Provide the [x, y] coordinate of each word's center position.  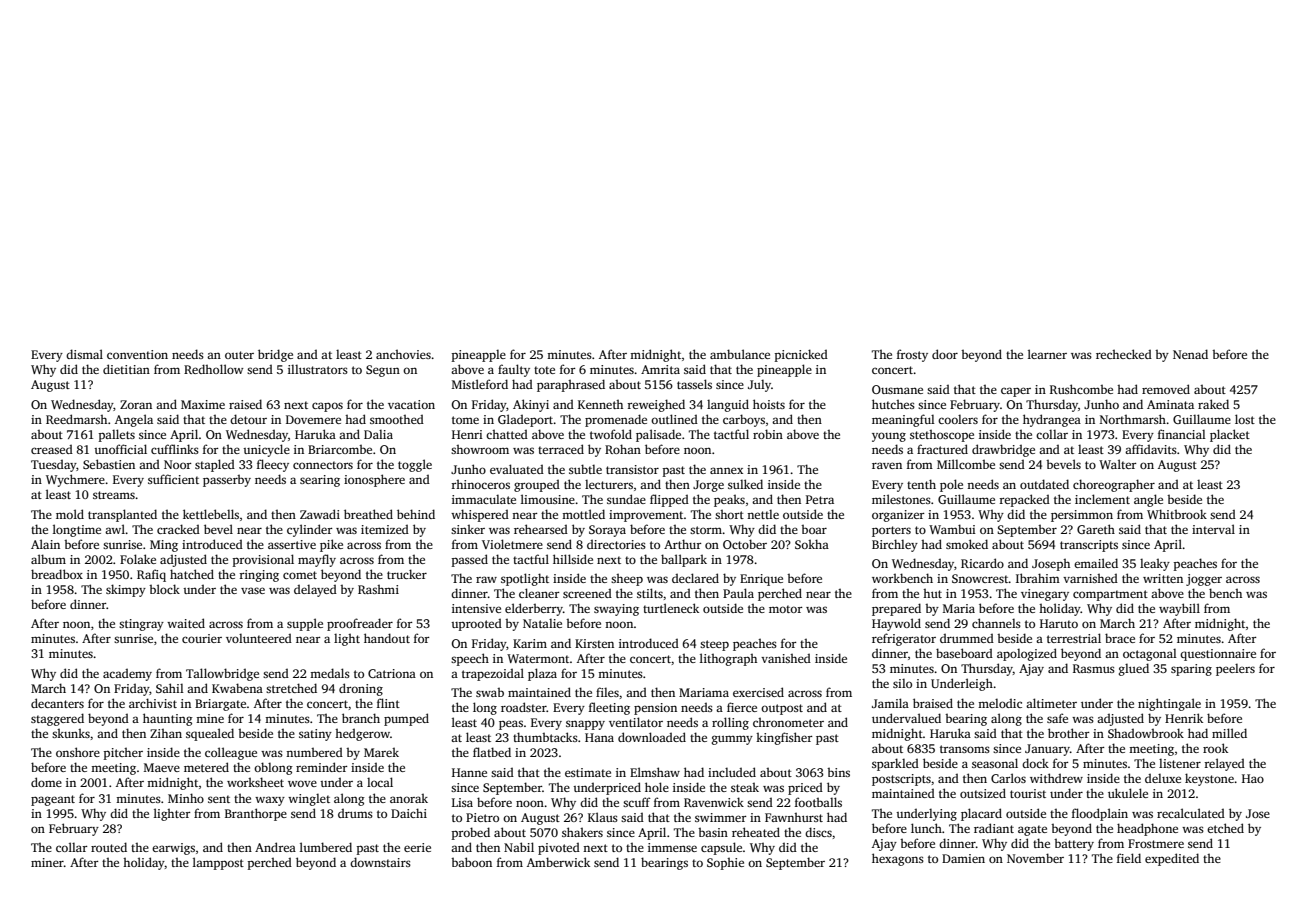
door [945, 354]
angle [1148, 500]
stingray [141, 625]
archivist [153, 703]
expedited [1172, 859]
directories [616, 544]
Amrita [660, 369]
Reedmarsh [76, 419]
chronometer [788, 722]
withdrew [1056, 778]
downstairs [380, 862]
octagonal [1150, 654]
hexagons [898, 859]
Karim [530, 643]
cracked [178, 529]
